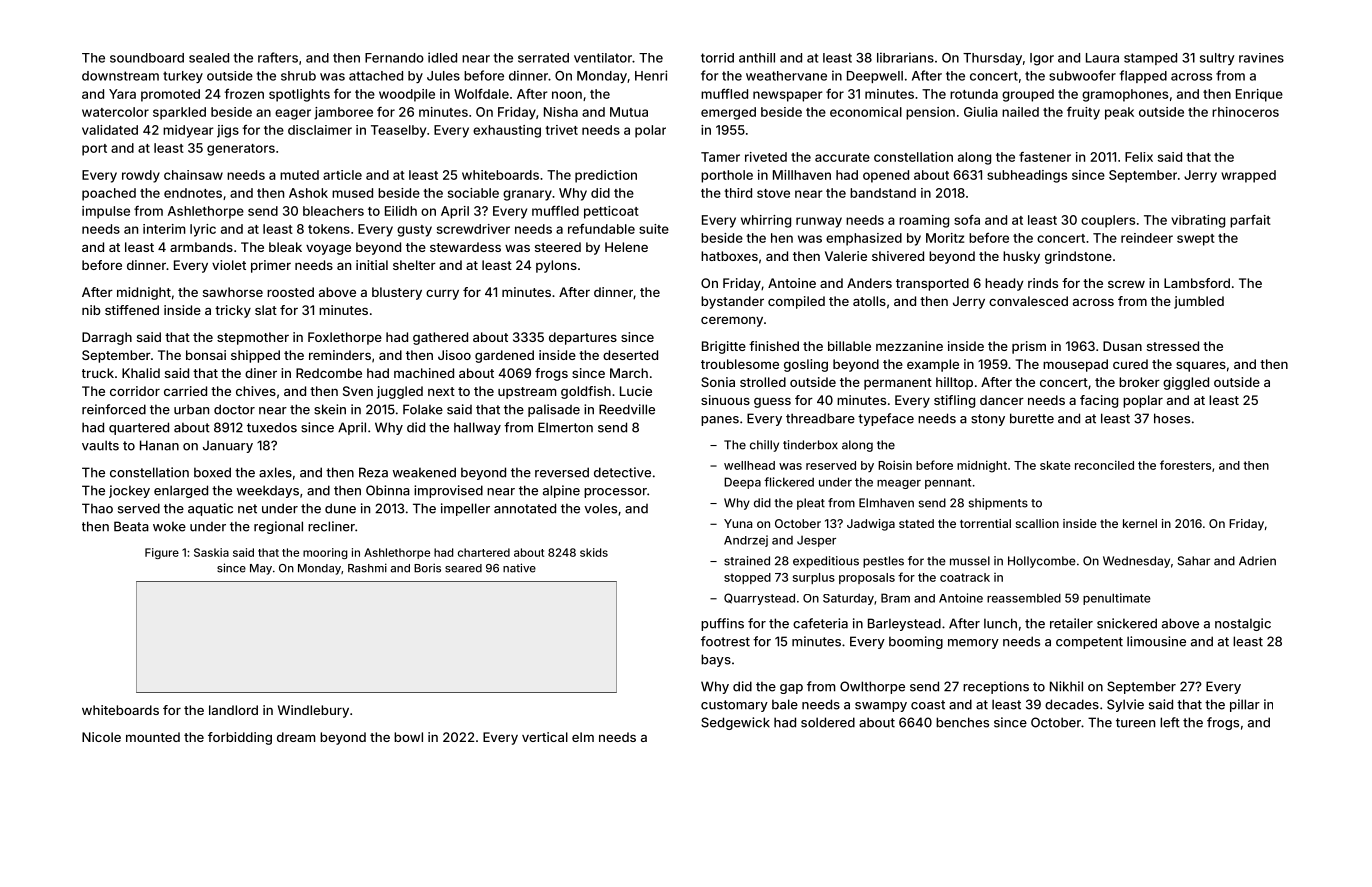 This document has width=1372, height=887. Describe the element at coordinates (504, 356) in the document. I see `gardened` at that location.
